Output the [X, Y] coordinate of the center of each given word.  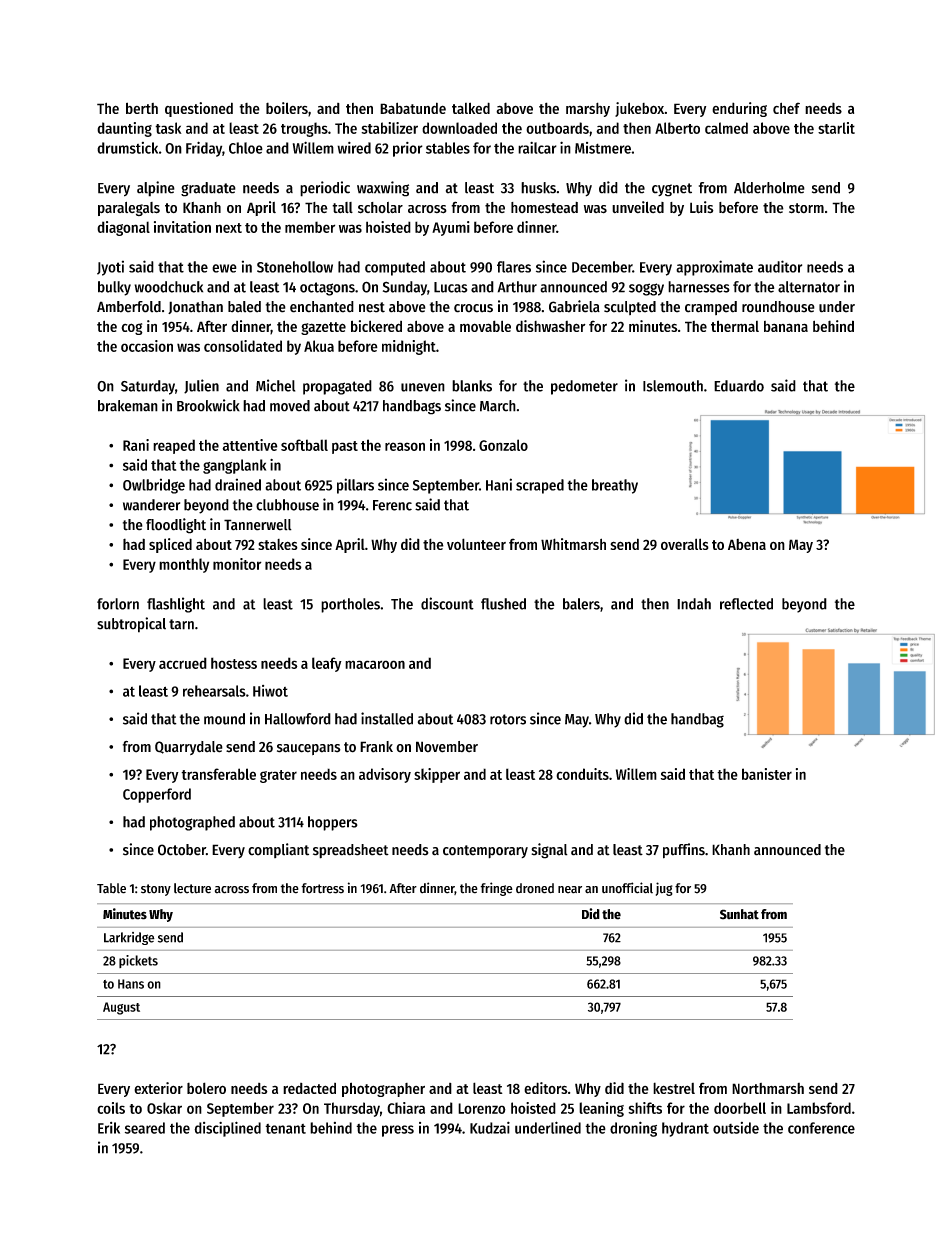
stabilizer [389, 128]
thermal [735, 326]
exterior [158, 1088]
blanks [472, 386]
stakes [278, 544]
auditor [780, 266]
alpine [156, 189]
